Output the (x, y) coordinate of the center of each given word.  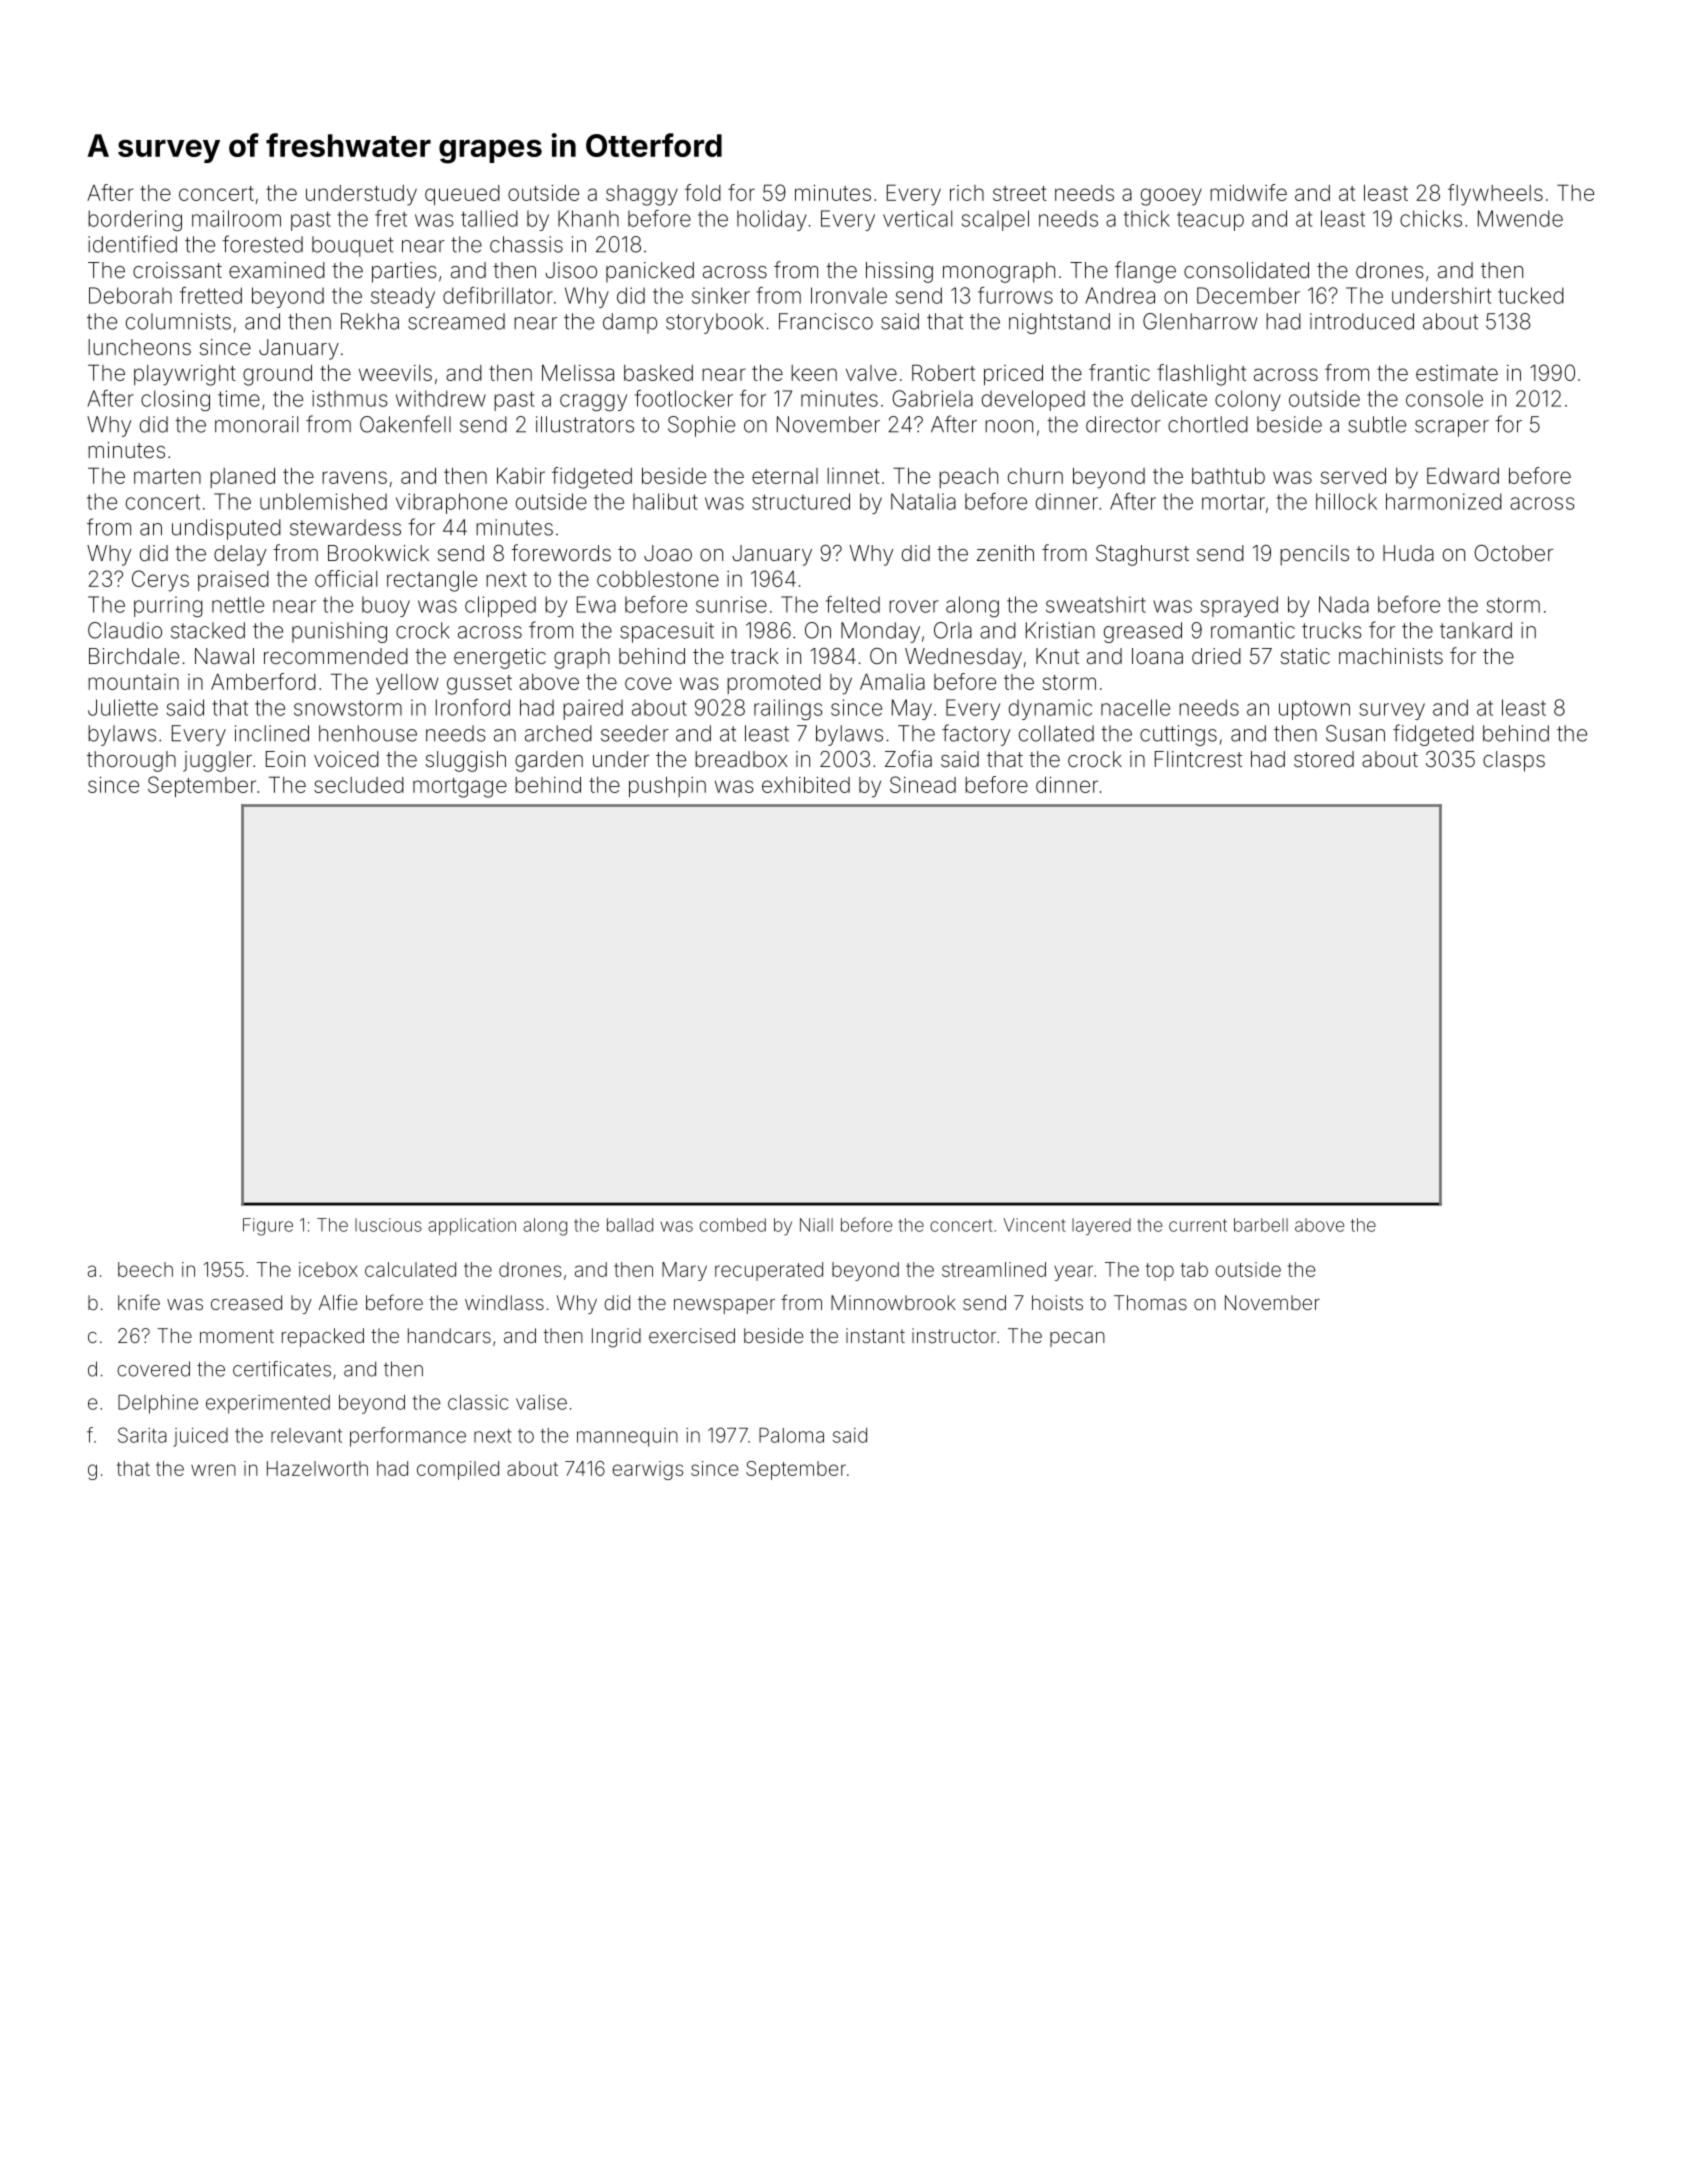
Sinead (923, 784)
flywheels (1495, 195)
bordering (135, 220)
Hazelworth (317, 1468)
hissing (899, 272)
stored (1324, 759)
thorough (131, 761)
